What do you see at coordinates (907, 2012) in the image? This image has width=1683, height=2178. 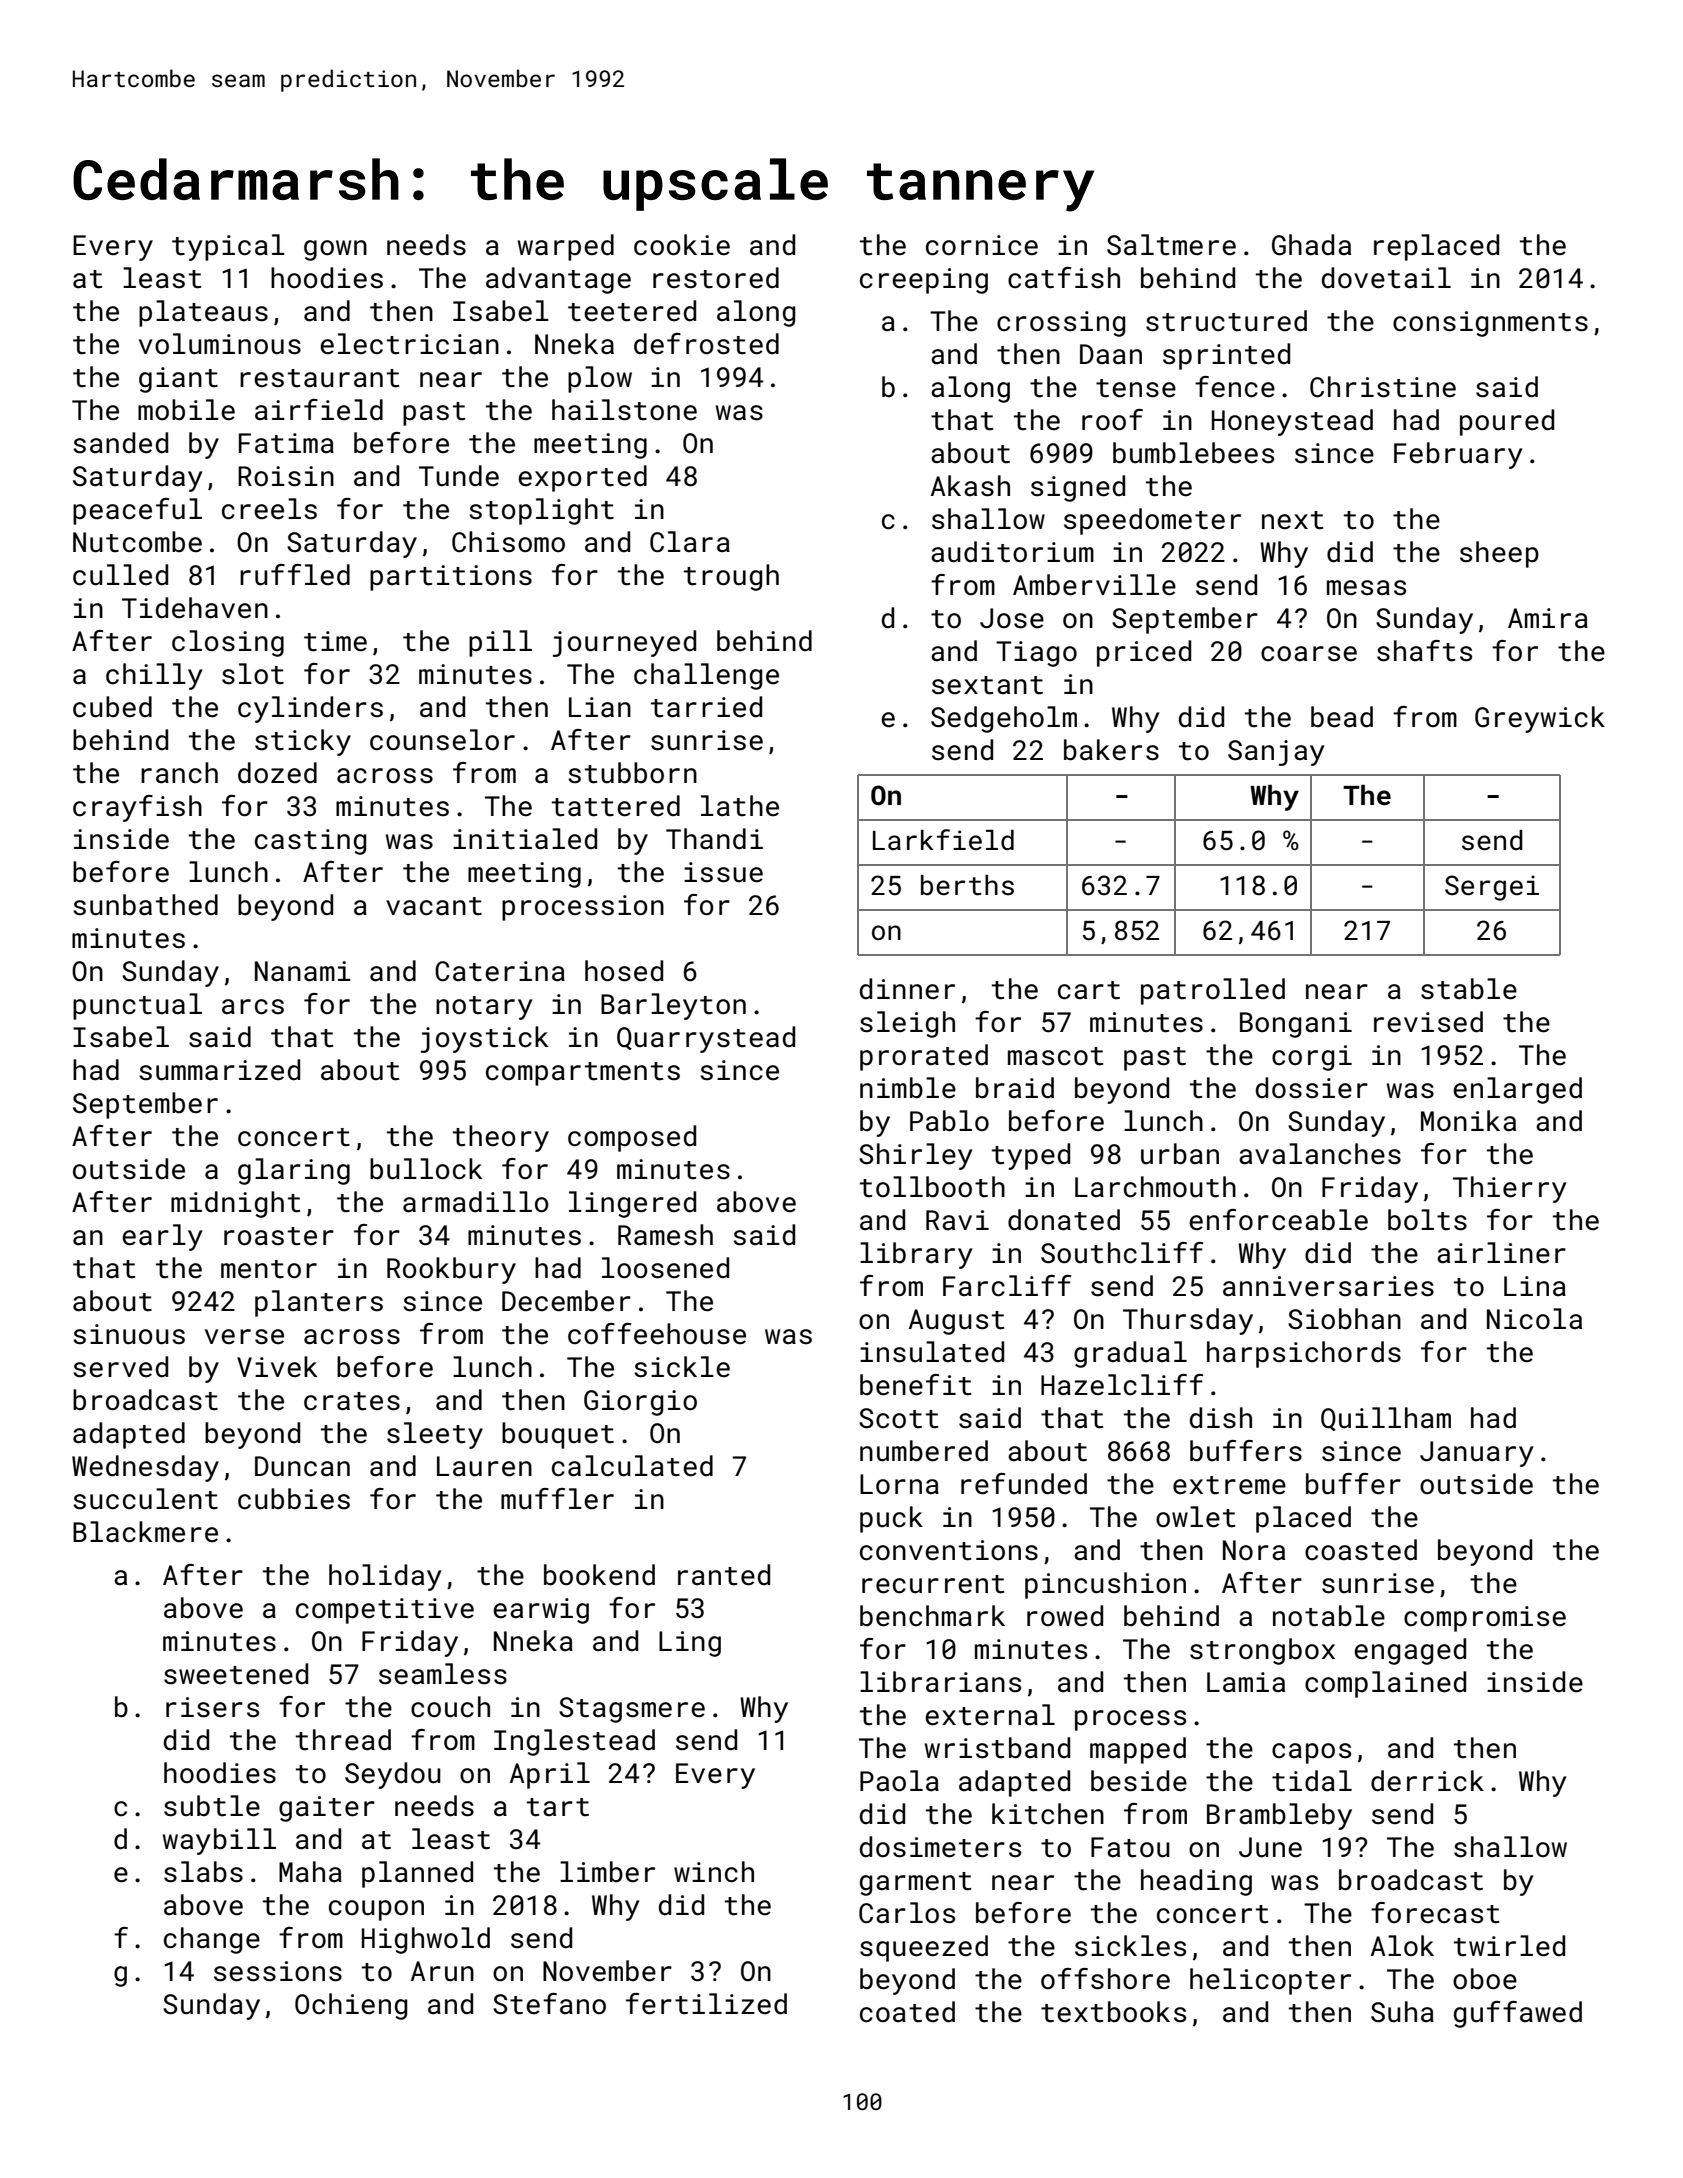 I see `coated` at bounding box center [907, 2012].
